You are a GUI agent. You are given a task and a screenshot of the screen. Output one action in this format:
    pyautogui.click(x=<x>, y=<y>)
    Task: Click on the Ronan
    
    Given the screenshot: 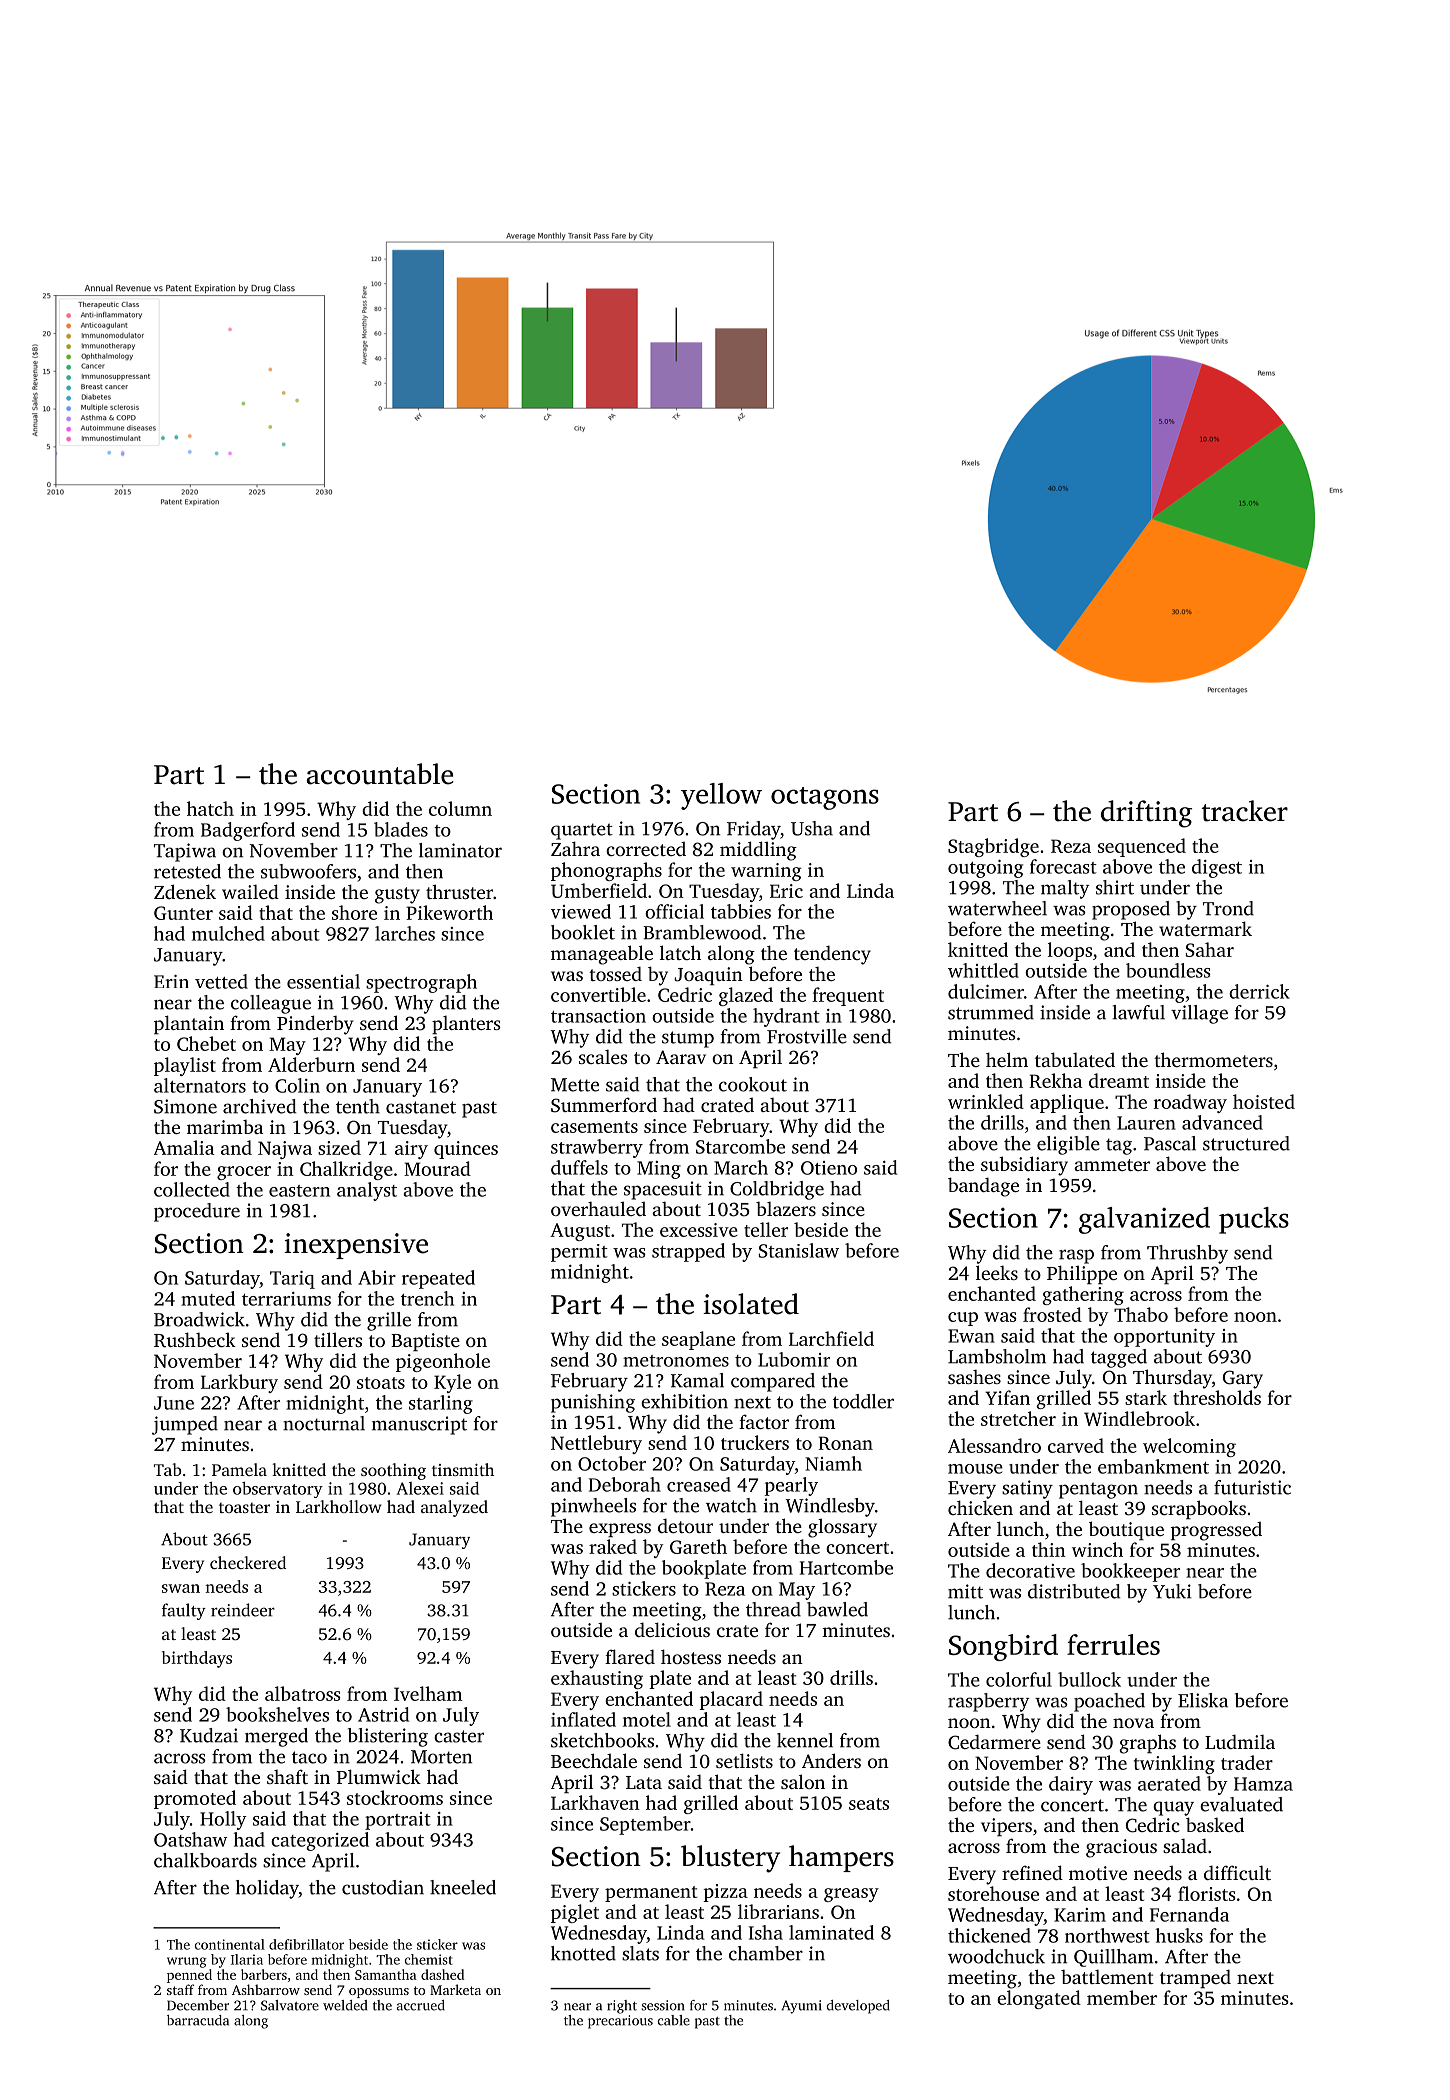 What is the action you would take?
    pyautogui.click(x=845, y=1443)
